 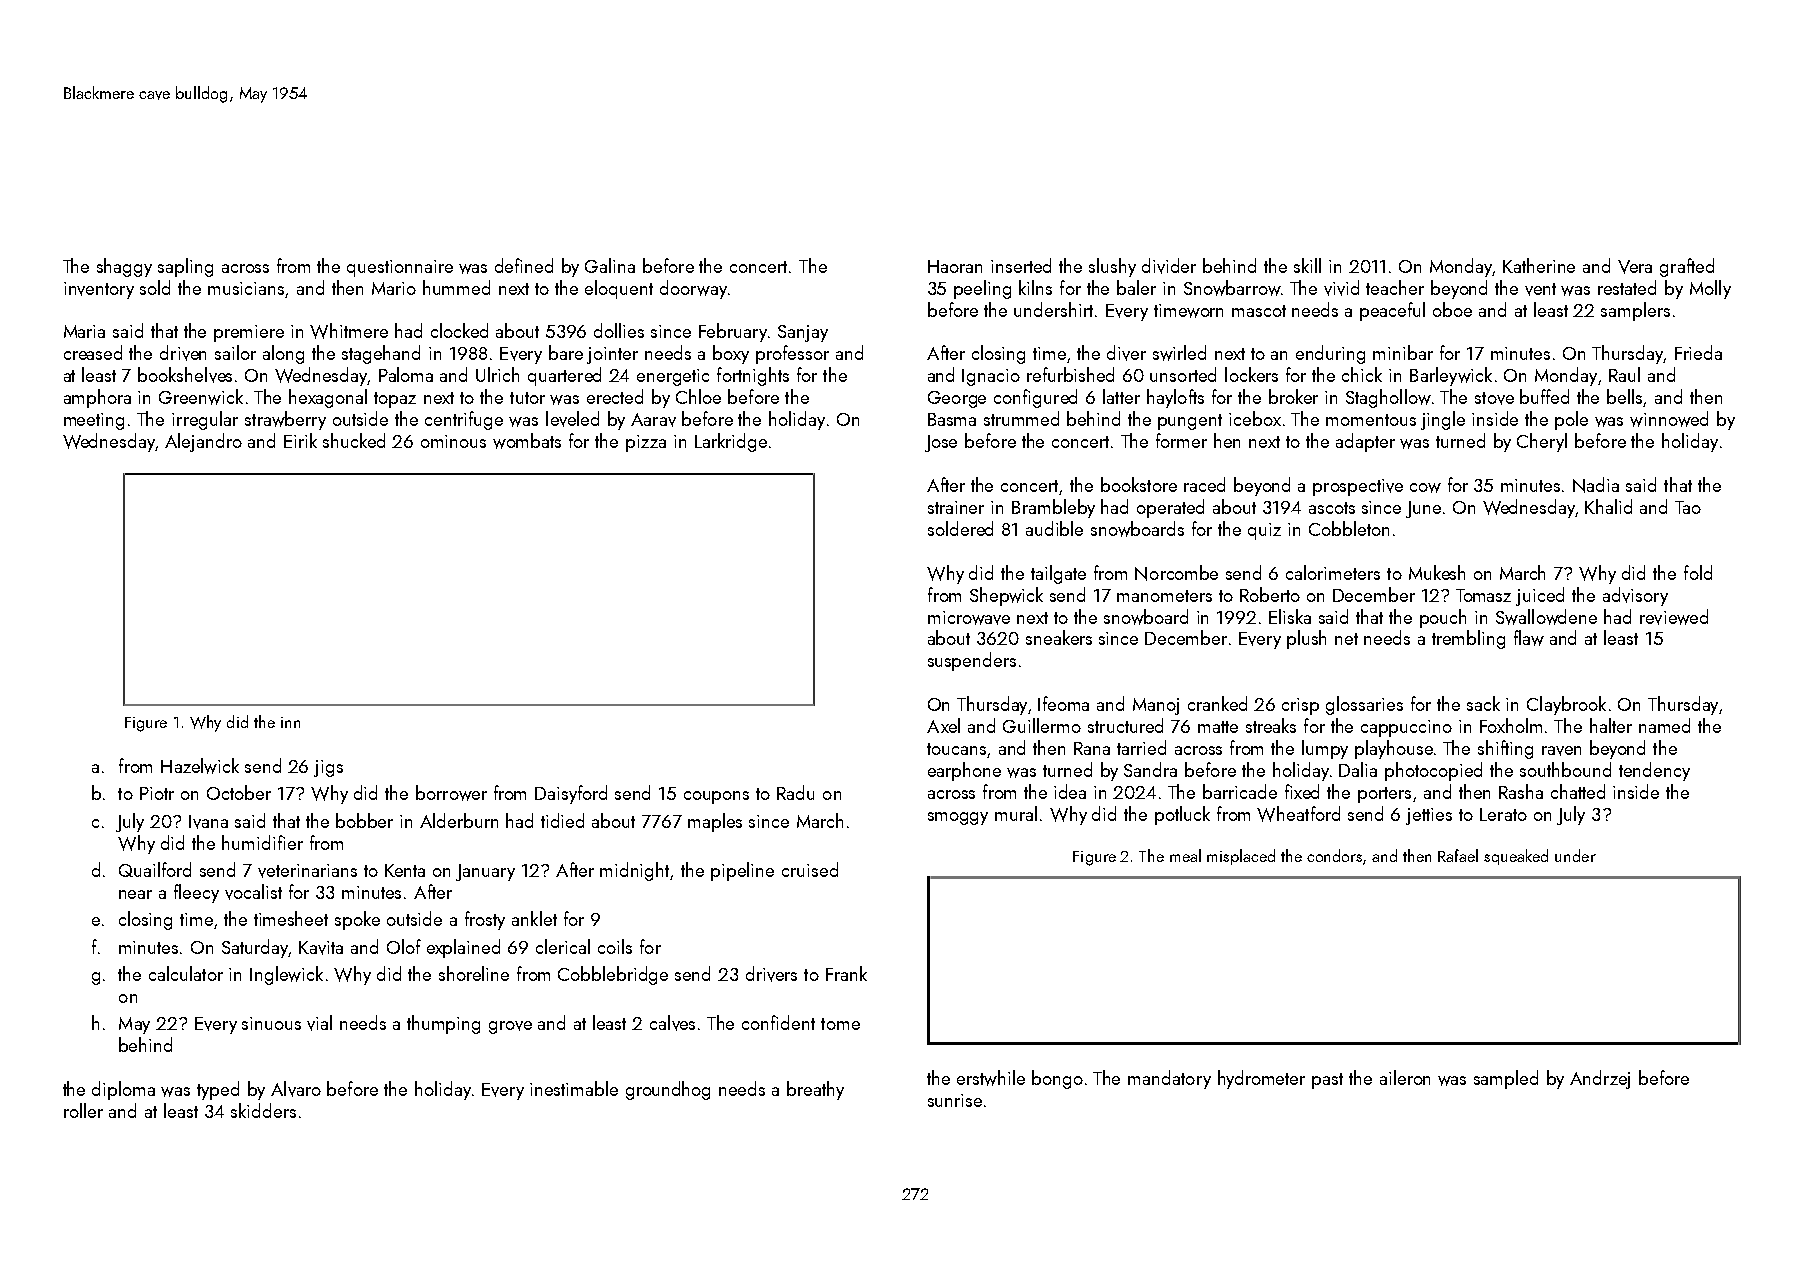 What do you see at coordinates (1674, 617) in the screenshot?
I see `reviewed` at bounding box center [1674, 617].
